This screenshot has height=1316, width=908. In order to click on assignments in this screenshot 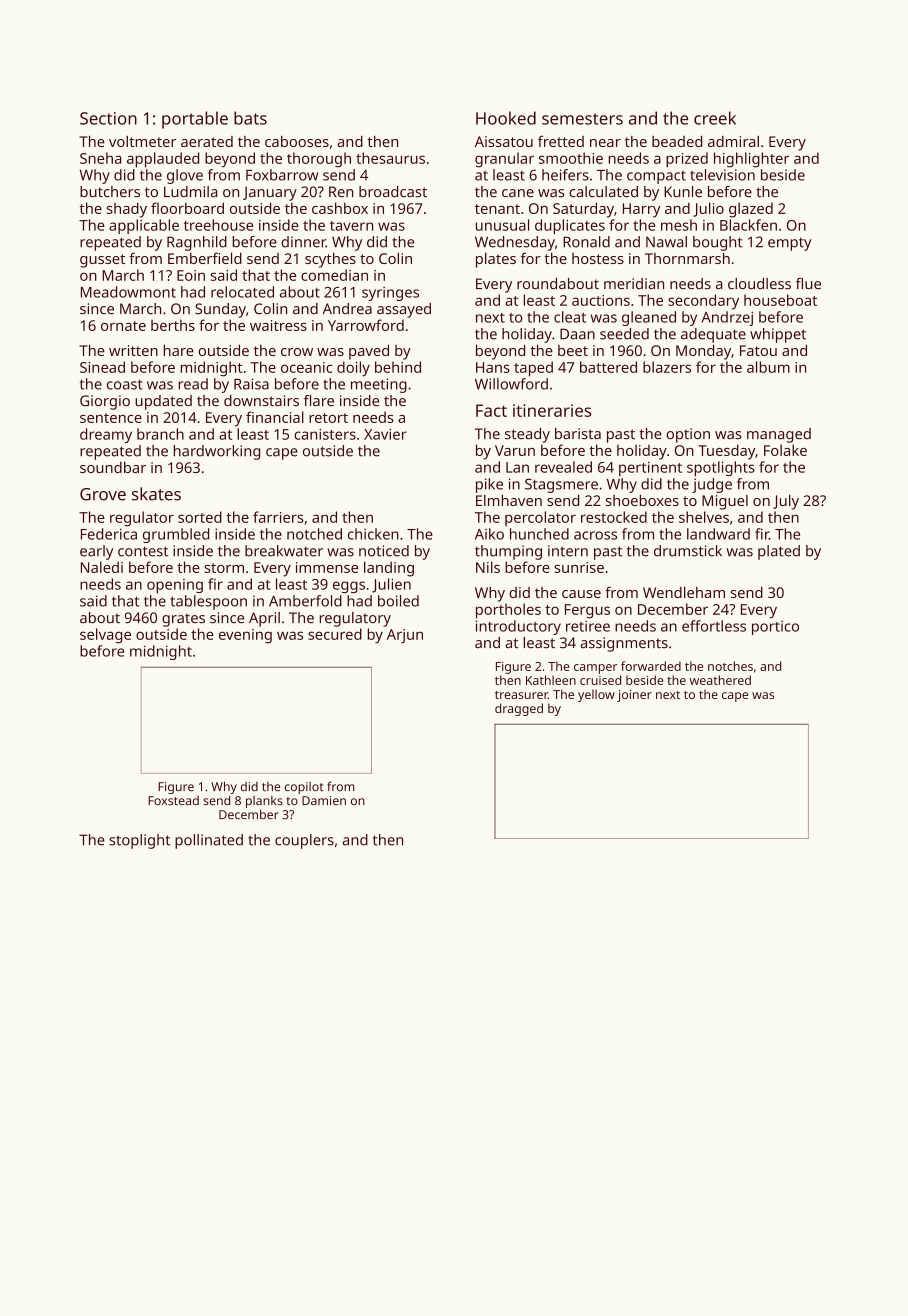, I will do `click(624, 644)`.
